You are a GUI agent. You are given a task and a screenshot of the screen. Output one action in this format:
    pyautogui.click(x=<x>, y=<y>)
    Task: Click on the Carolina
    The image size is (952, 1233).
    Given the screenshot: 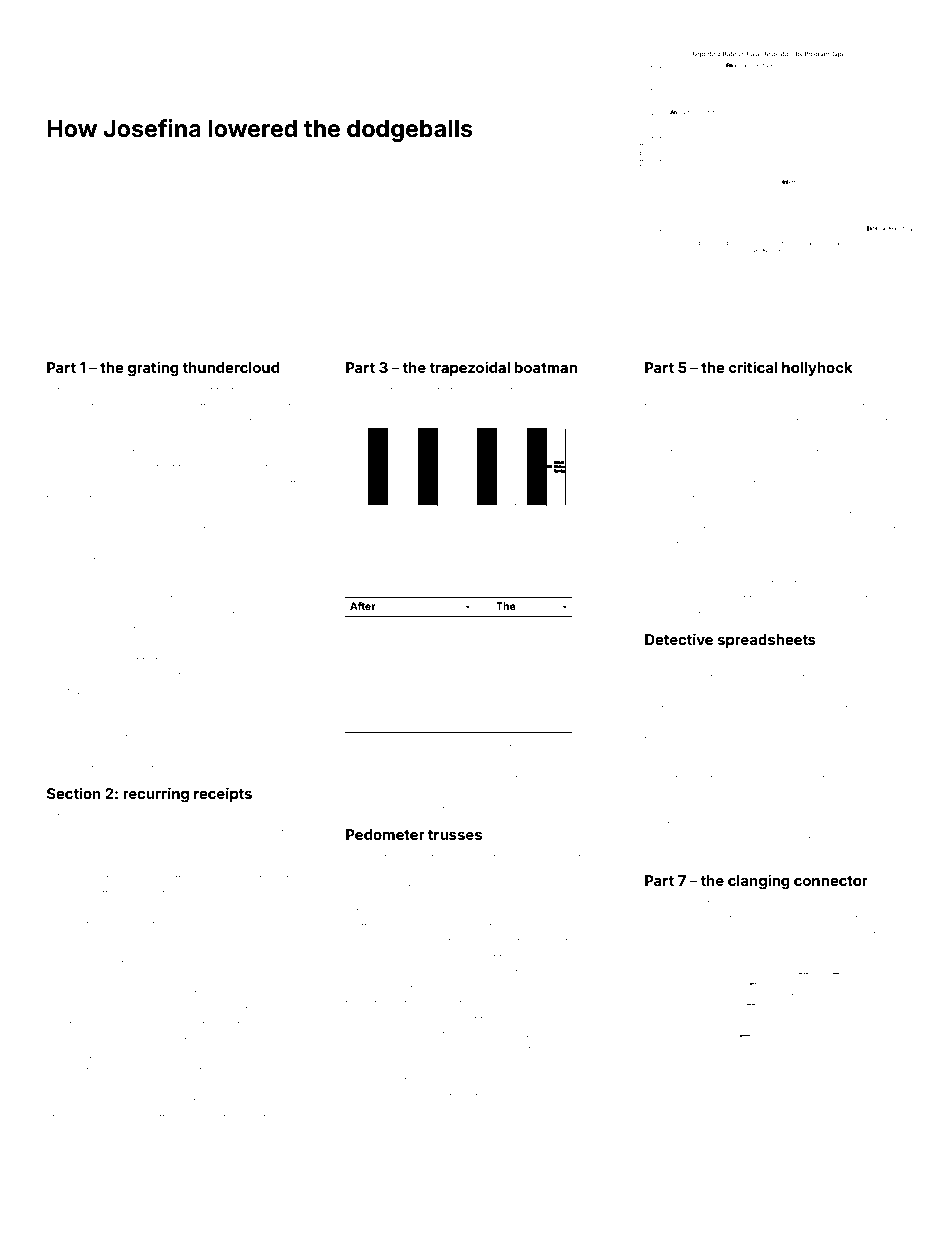 What is the action you would take?
    pyautogui.click(x=152, y=722)
